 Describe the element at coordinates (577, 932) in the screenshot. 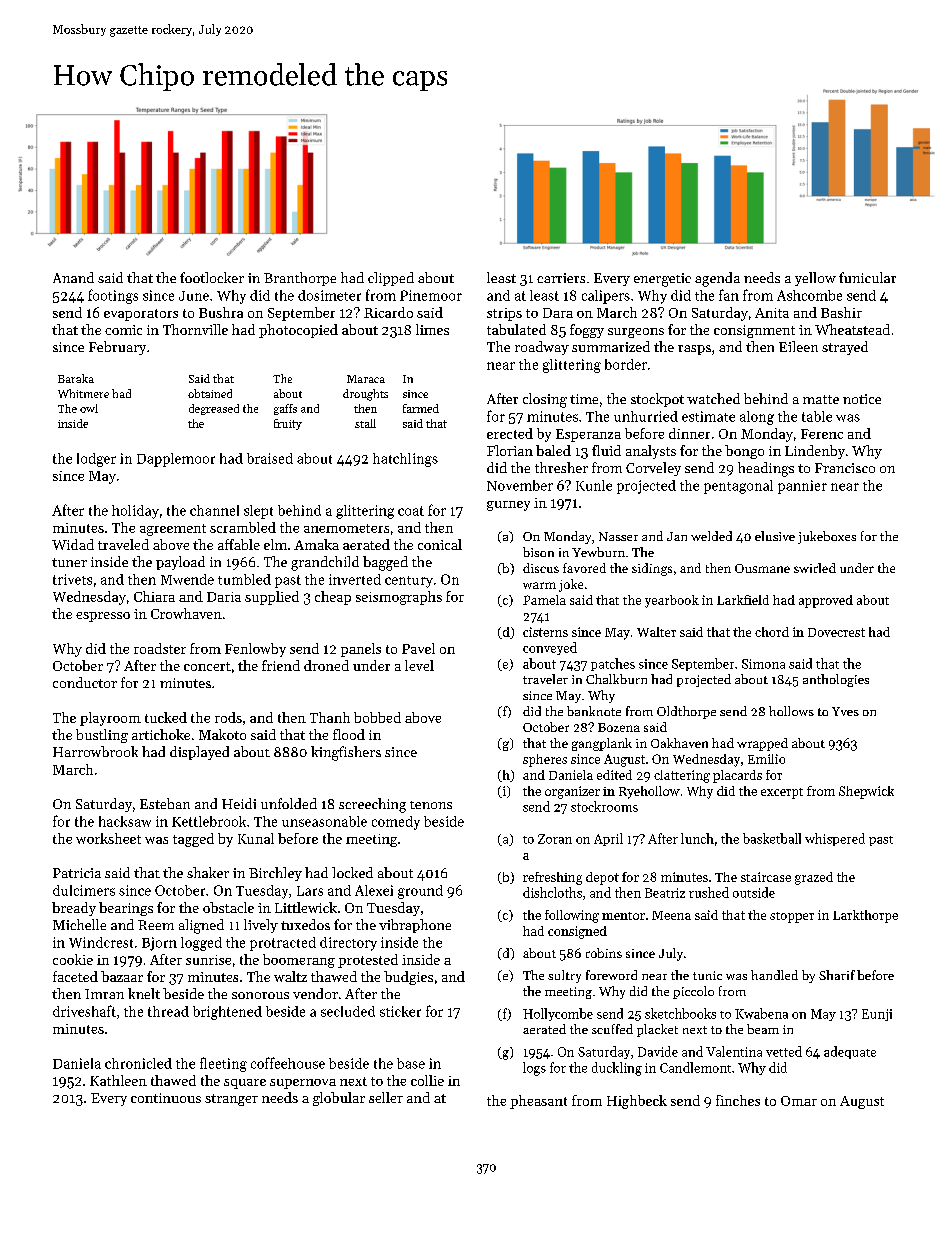

I see `consigned` at that location.
